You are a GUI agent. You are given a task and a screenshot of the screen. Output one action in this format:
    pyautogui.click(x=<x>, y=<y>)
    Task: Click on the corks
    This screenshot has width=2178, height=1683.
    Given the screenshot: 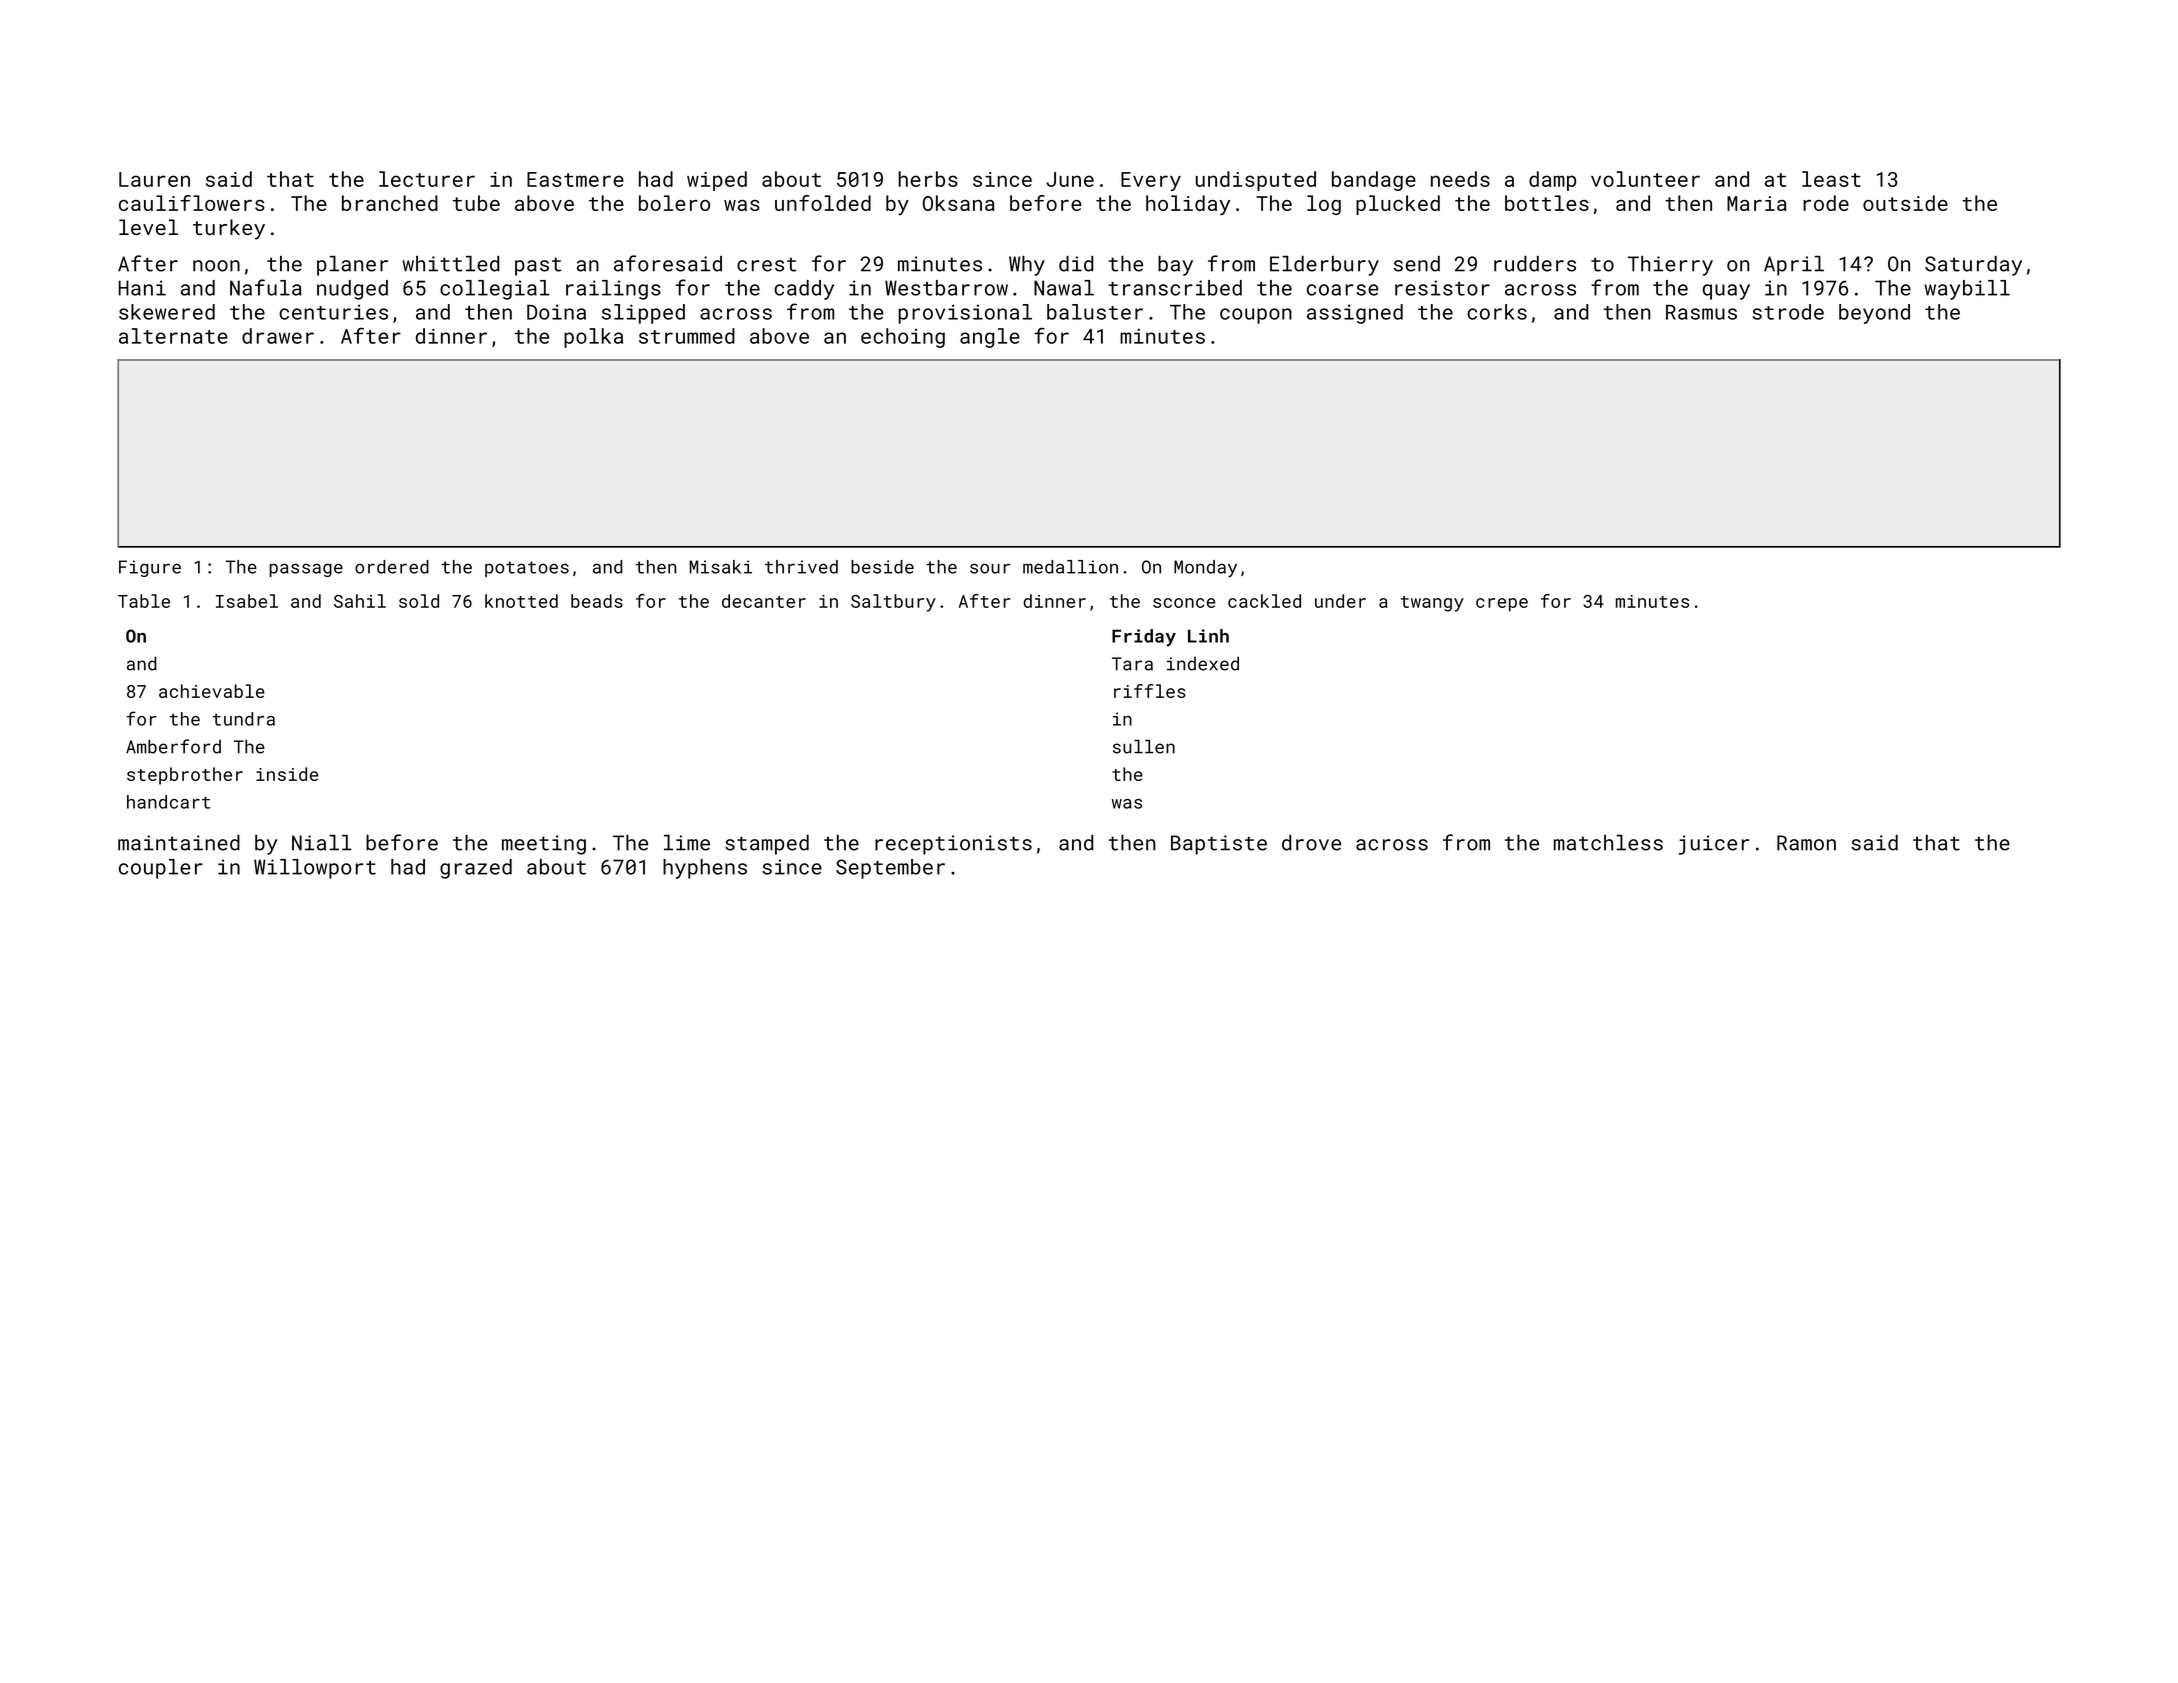 What is the action you would take?
    pyautogui.click(x=1497, y=312)
